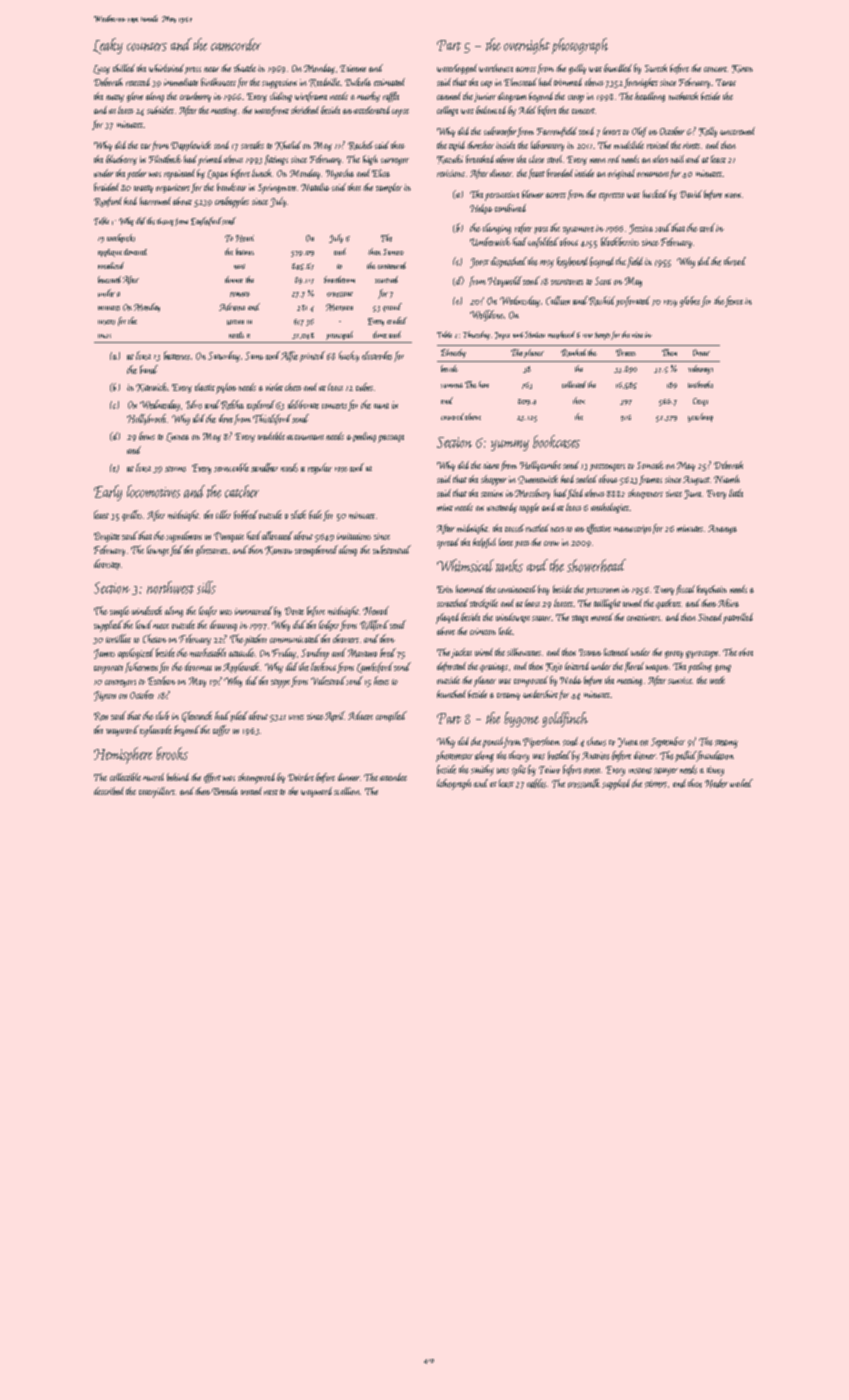  Describe the element at coordinates (445, 507) in the image. I see `mint` at that location.
